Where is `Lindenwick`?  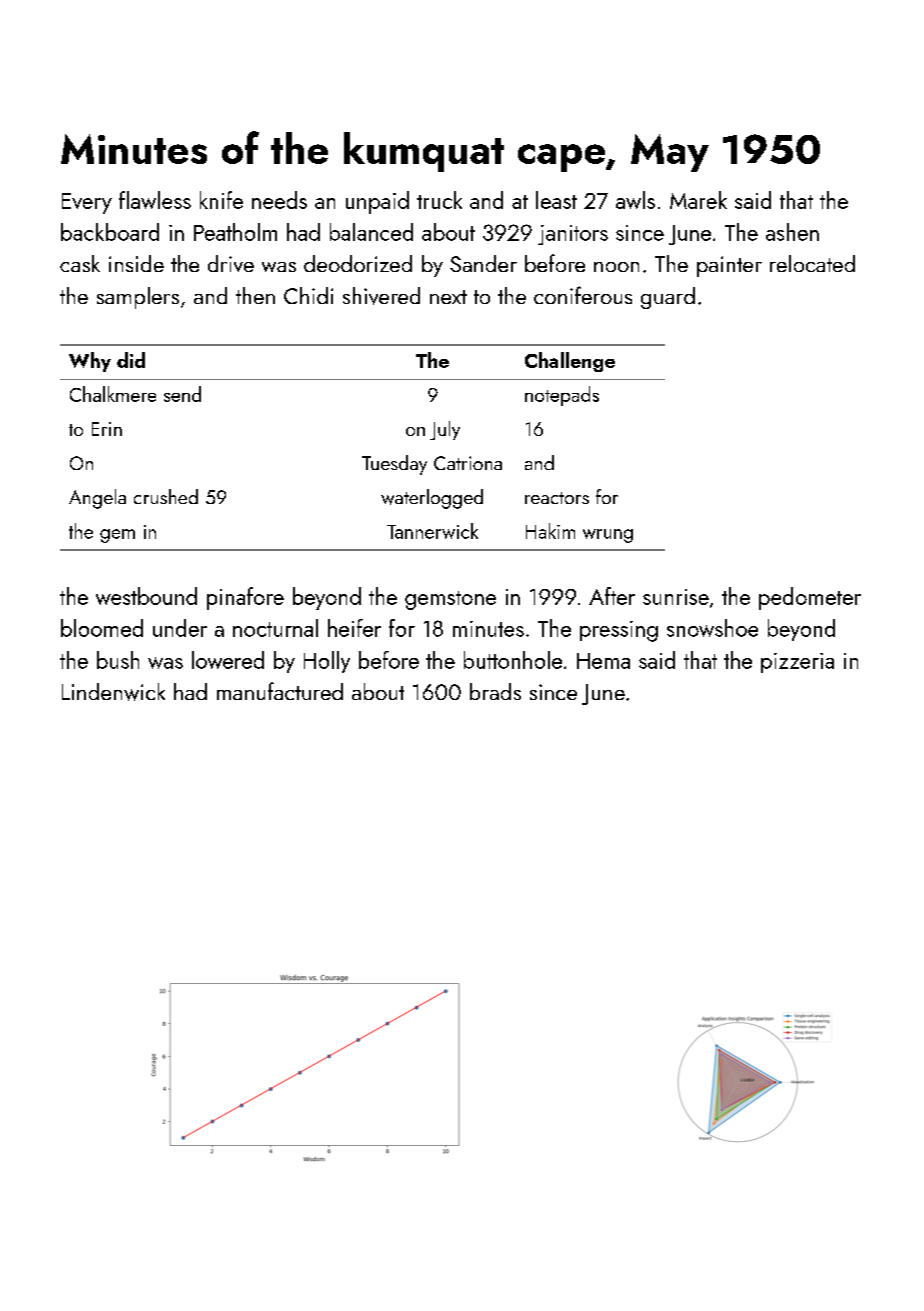 Lindenwick is located at coordinates (113, 692).
